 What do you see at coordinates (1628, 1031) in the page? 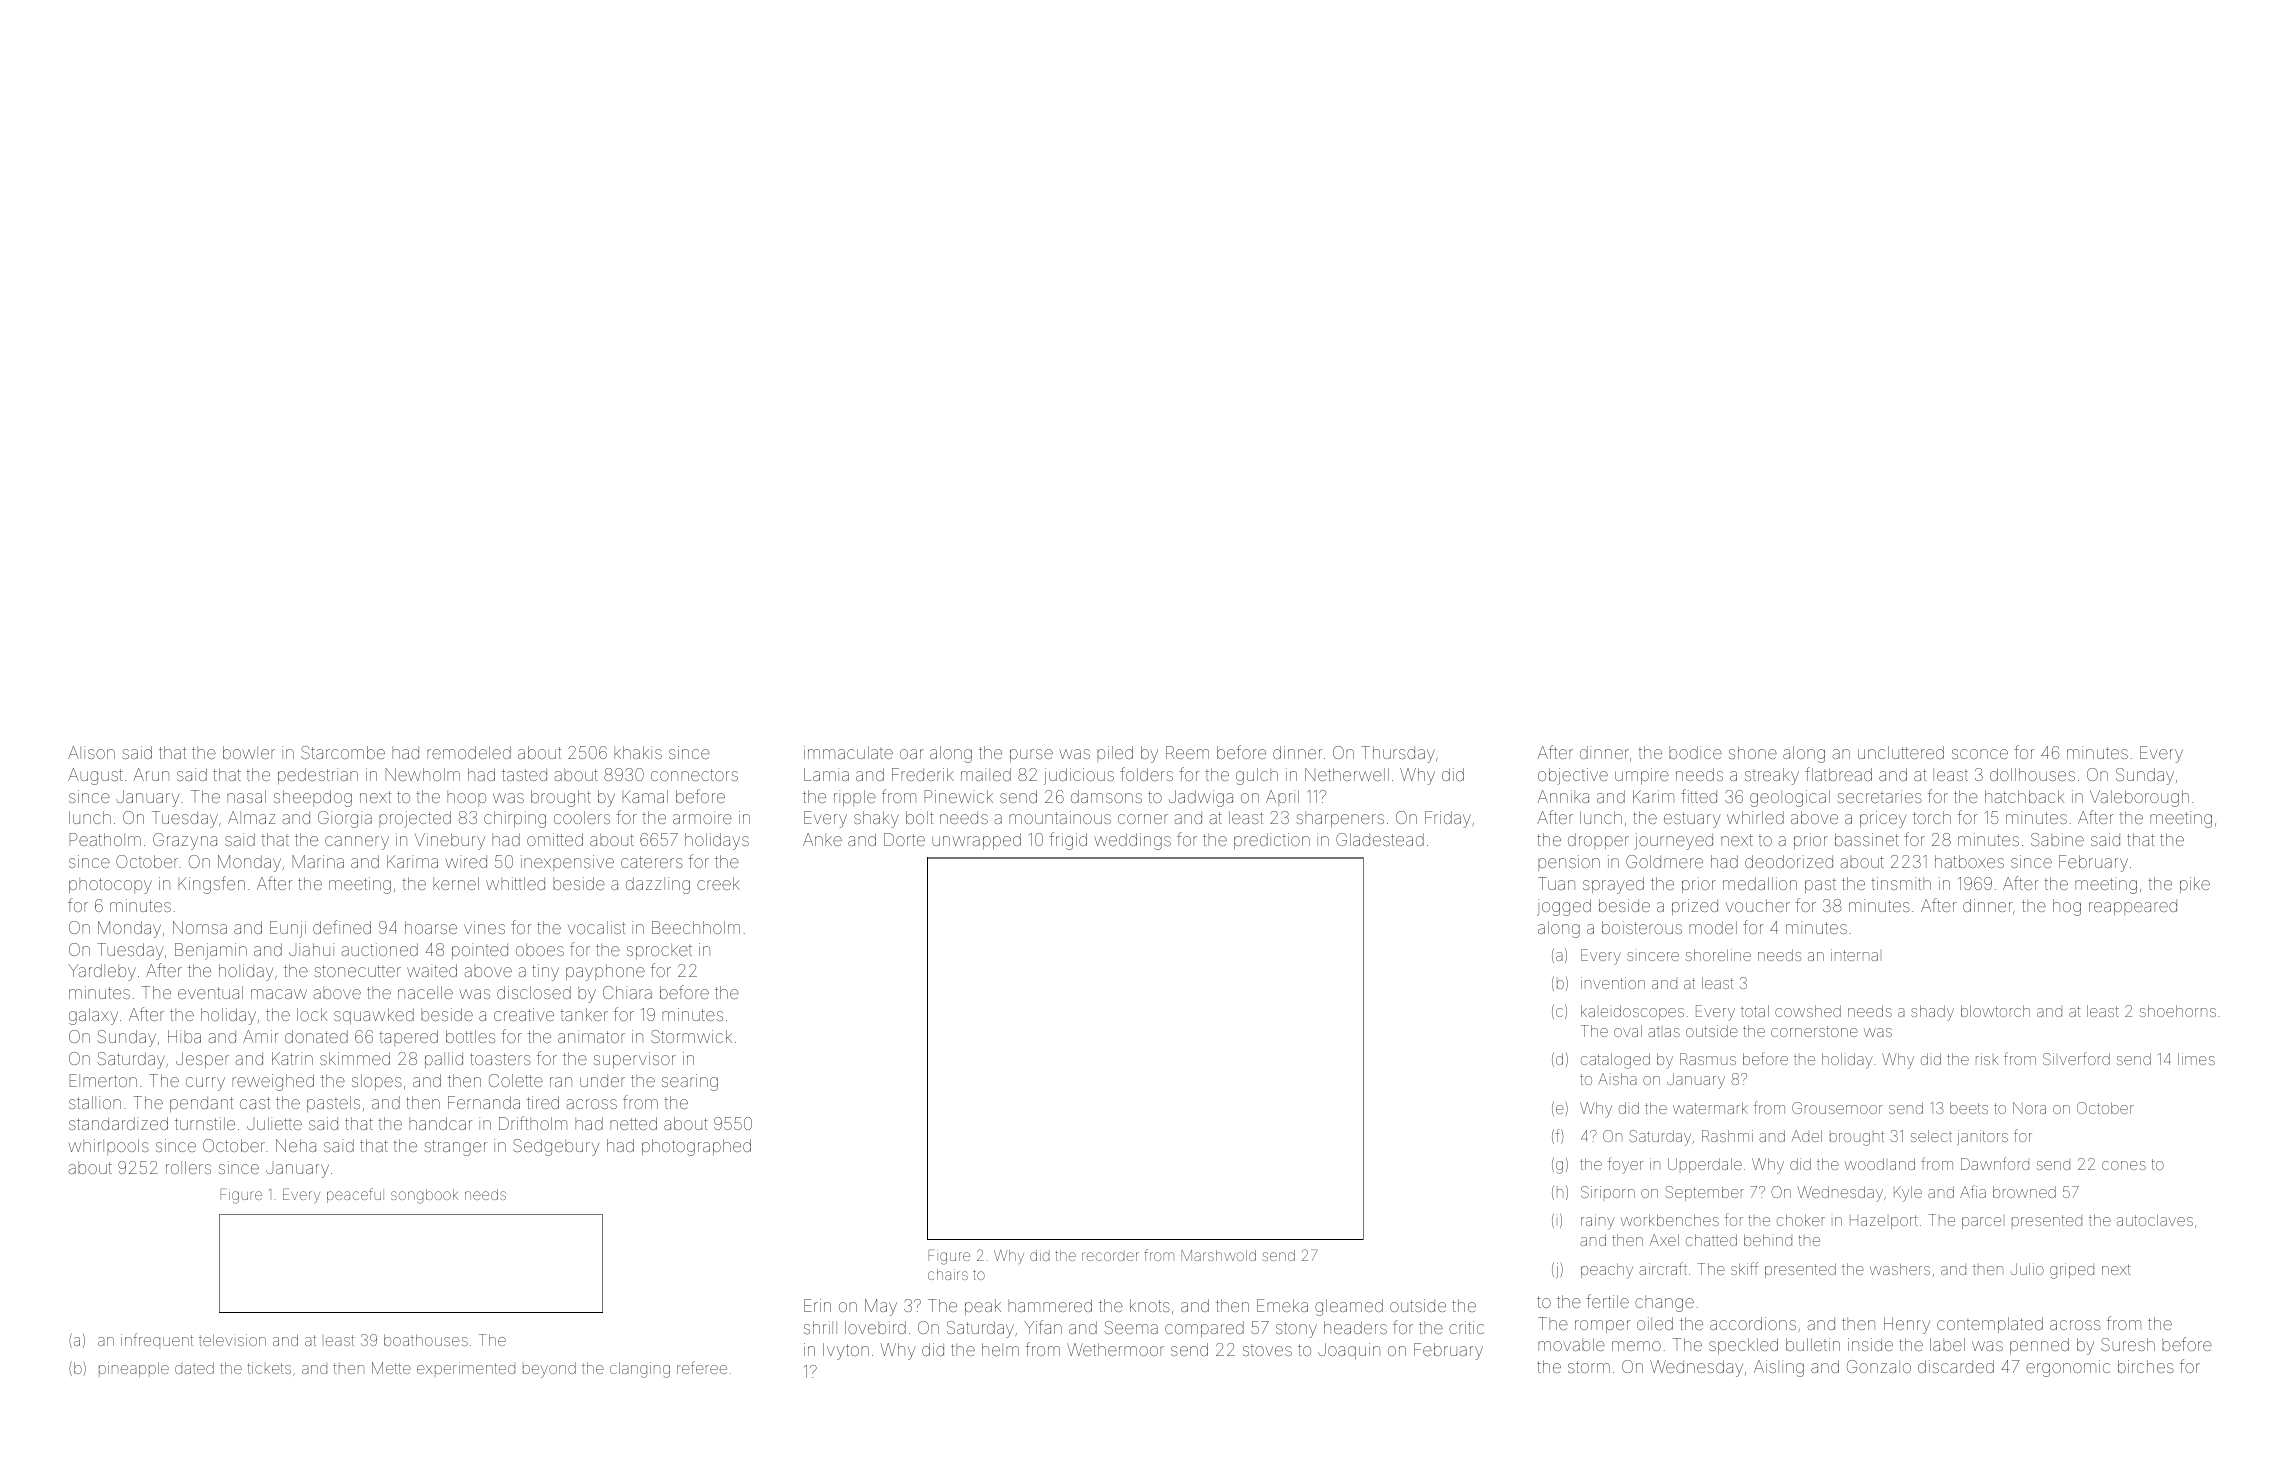
I see `oval` at bounding box center [1628, 1031].
